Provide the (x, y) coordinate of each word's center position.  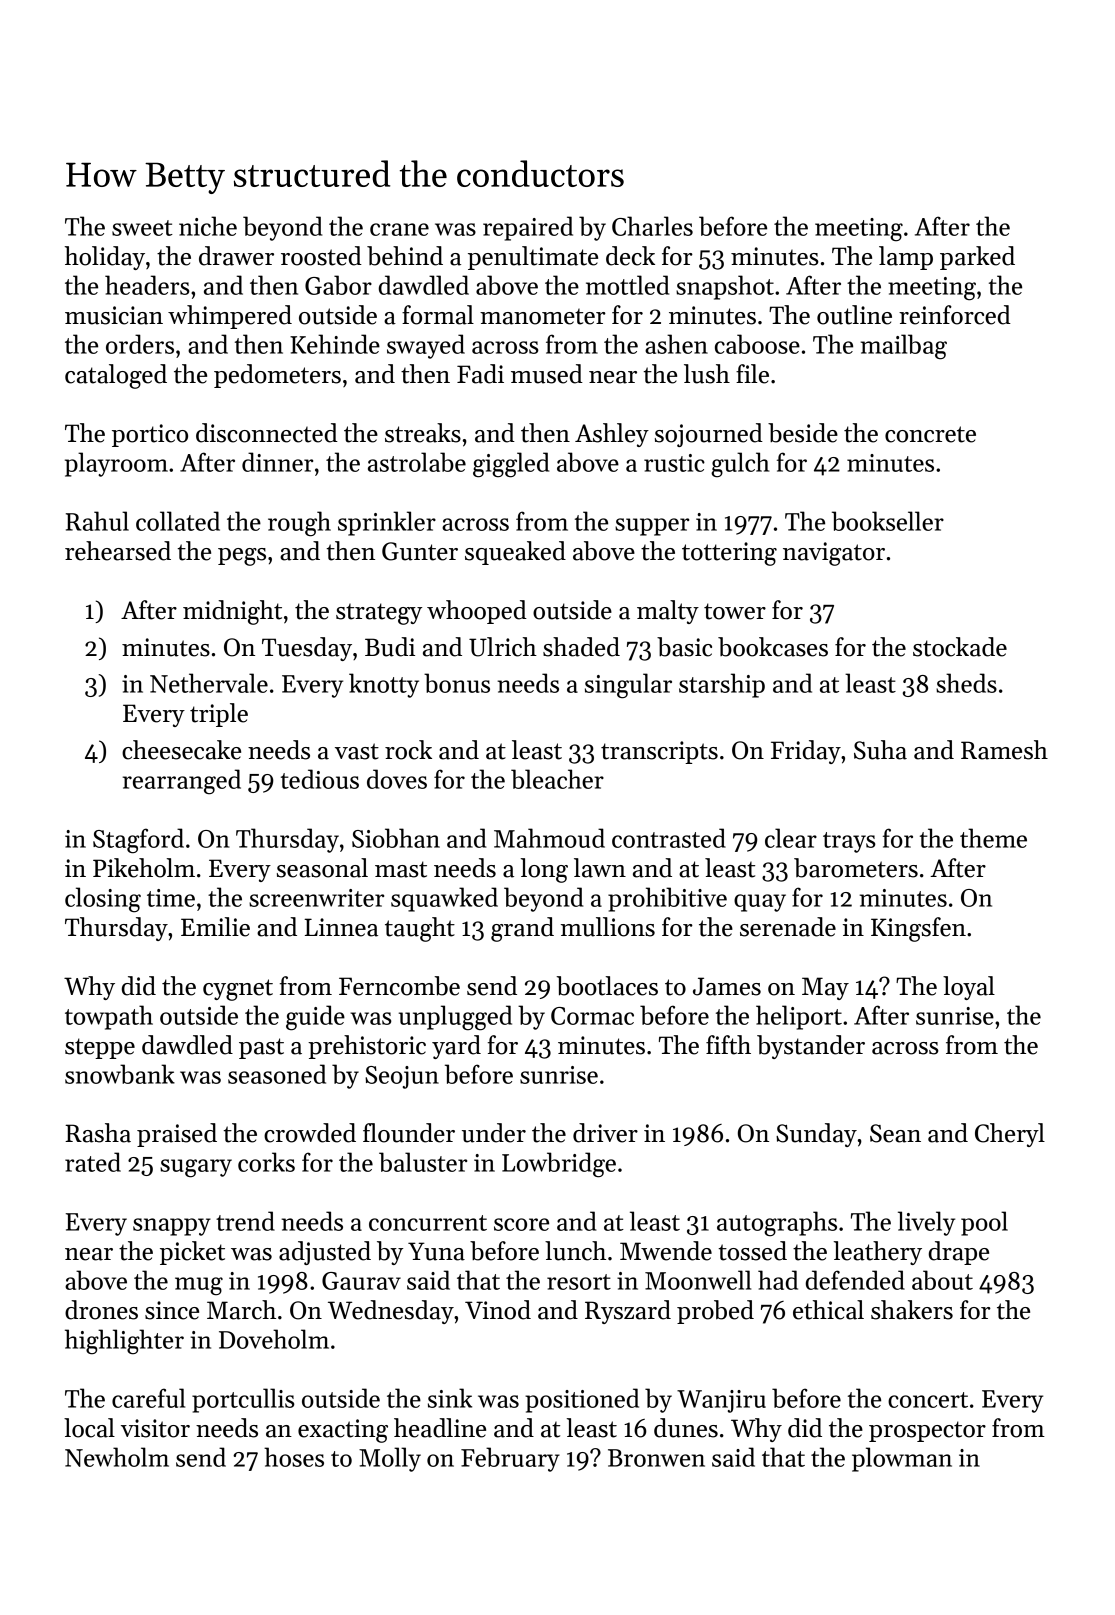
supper (652, 527)
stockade (960, 647)
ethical (828, 1310)
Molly (390, 1459)
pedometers (277, 376)
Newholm (117, 1457)
